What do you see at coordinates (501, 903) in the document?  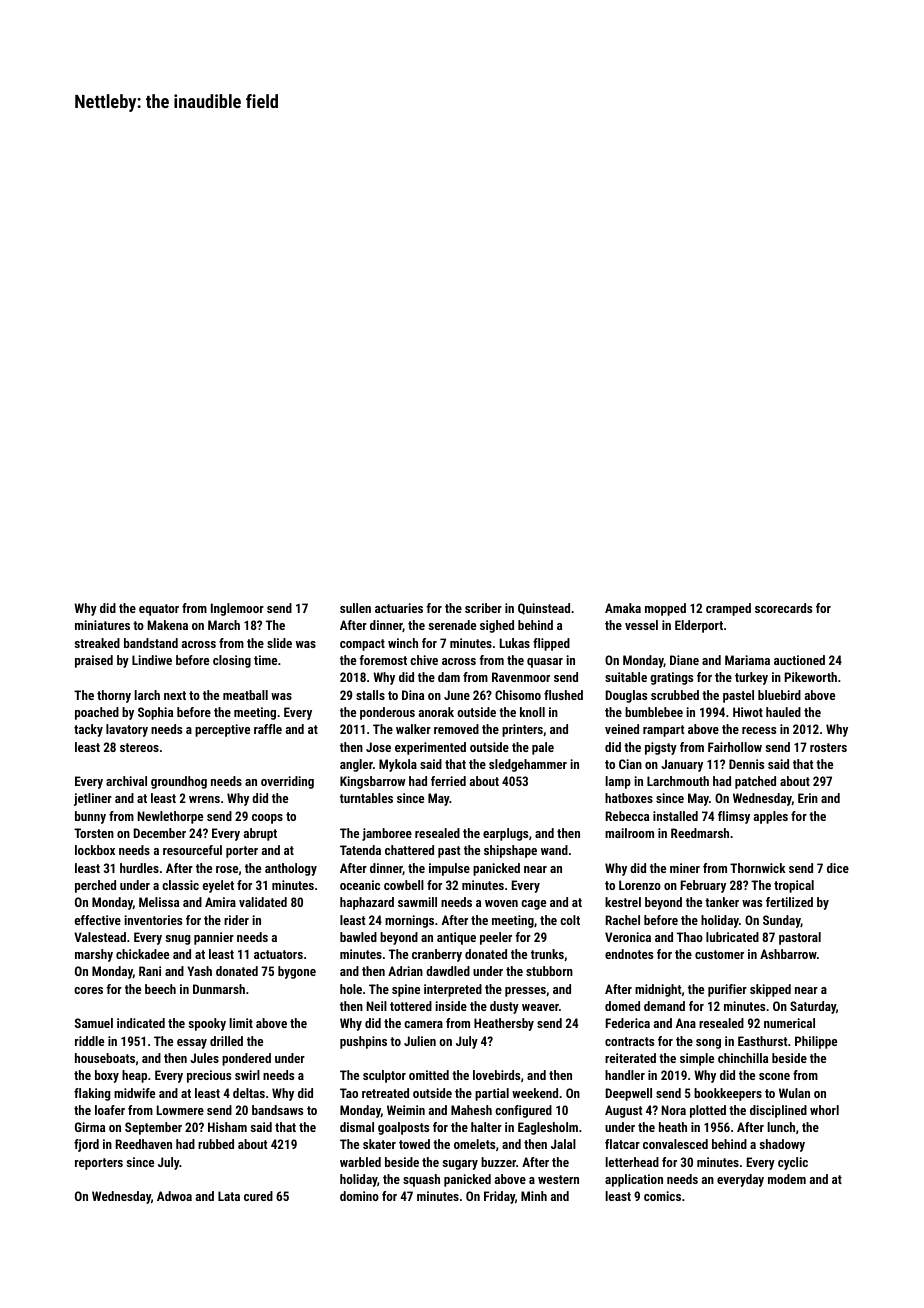 I see `woven` at bounding box center [501, 903].
